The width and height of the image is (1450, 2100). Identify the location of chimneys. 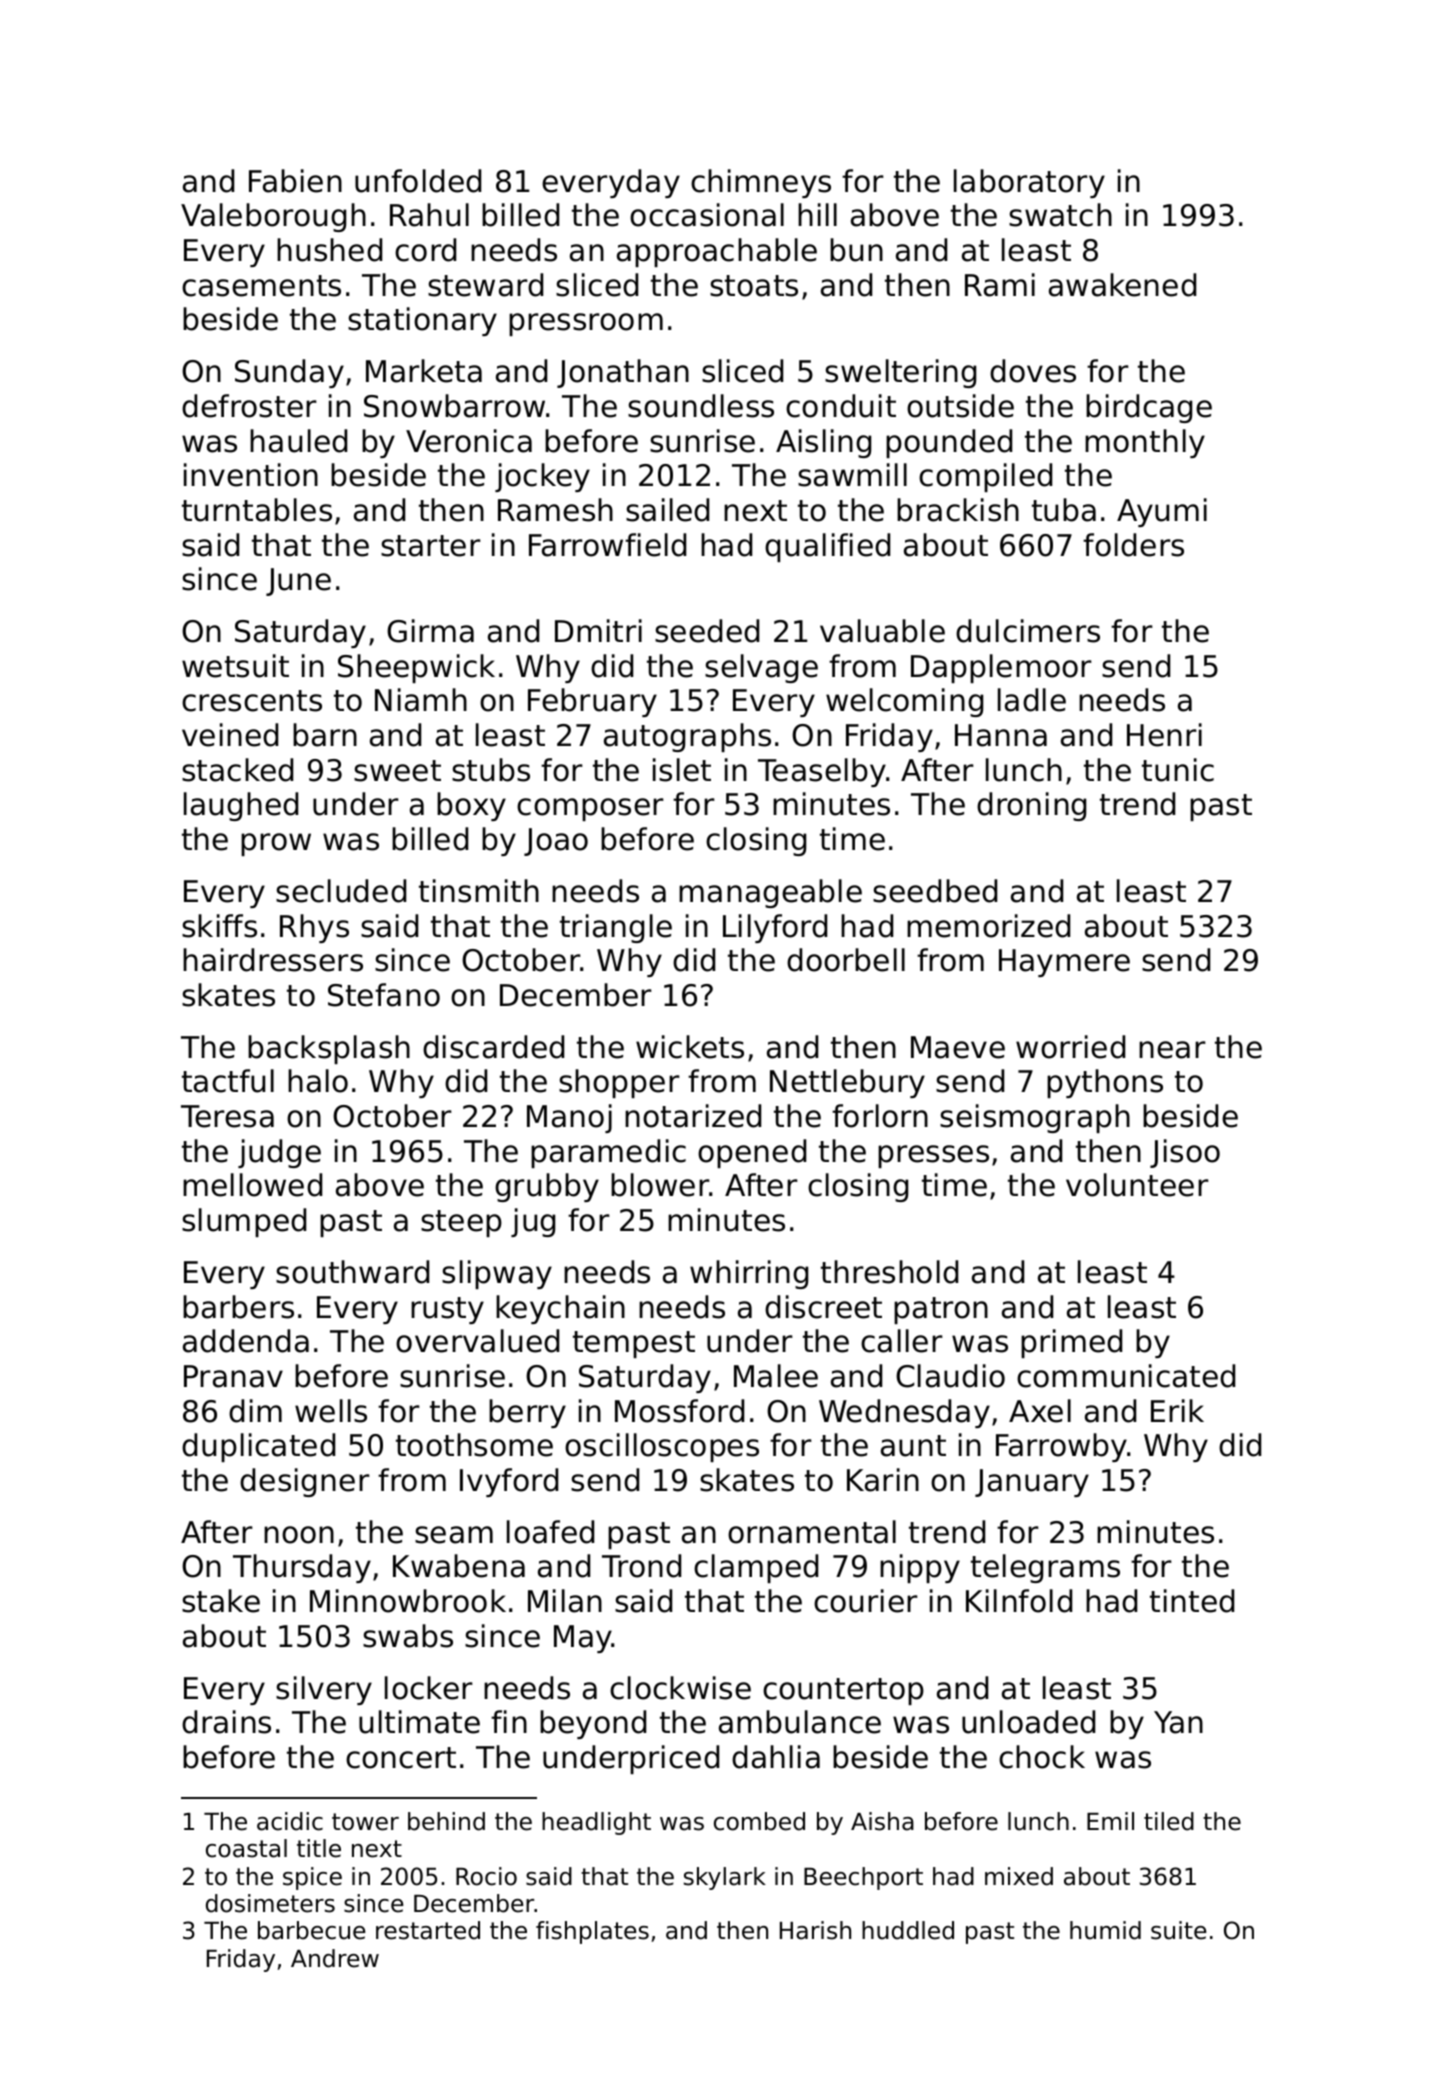
(761, 183).
